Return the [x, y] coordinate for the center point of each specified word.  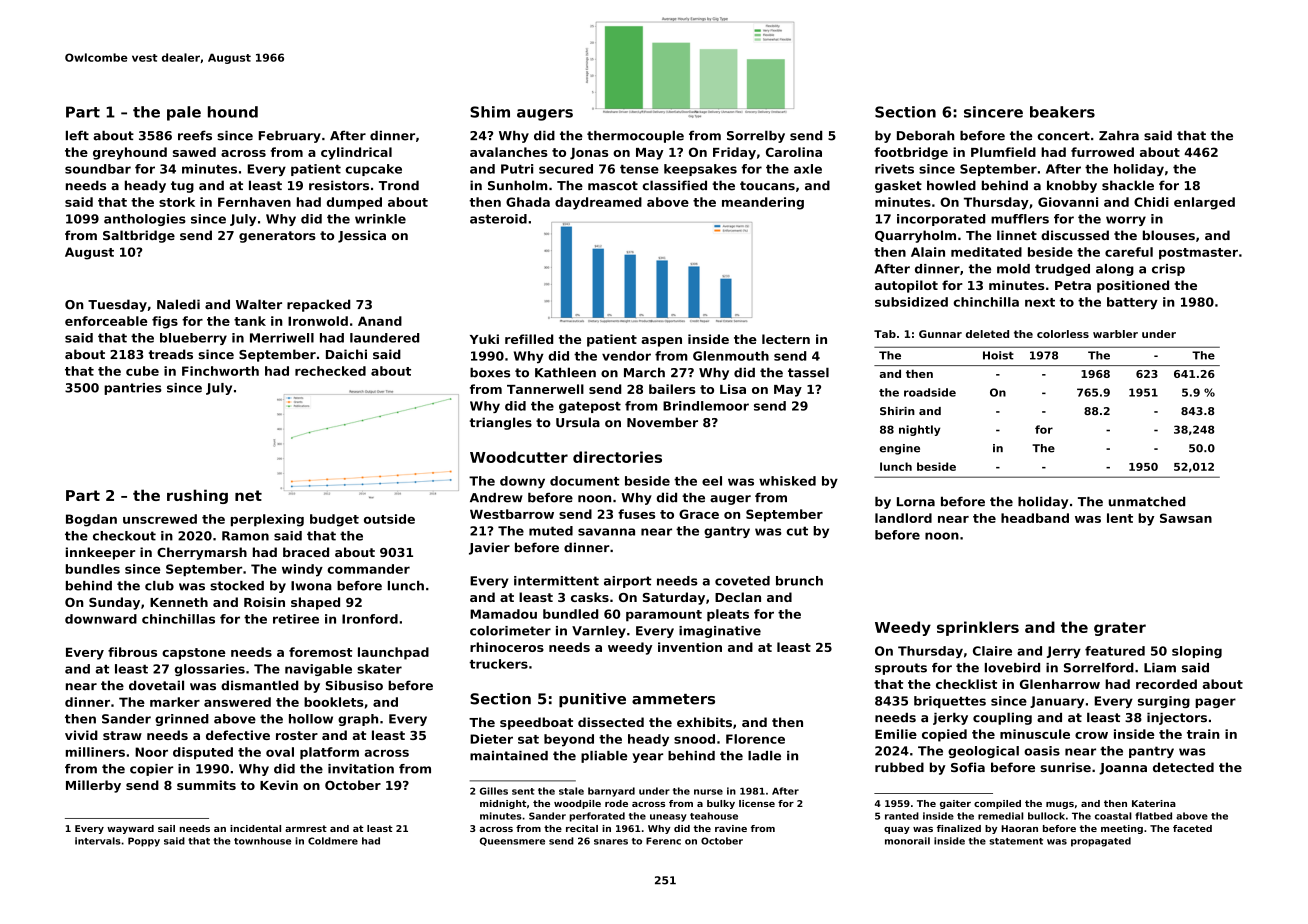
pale [184, 113]
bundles [93, 569]
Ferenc [663, 841]
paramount [664, 616]
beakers [1062, 112]
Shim [490, 112]
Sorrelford [1099, 668]
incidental [255, 828]
